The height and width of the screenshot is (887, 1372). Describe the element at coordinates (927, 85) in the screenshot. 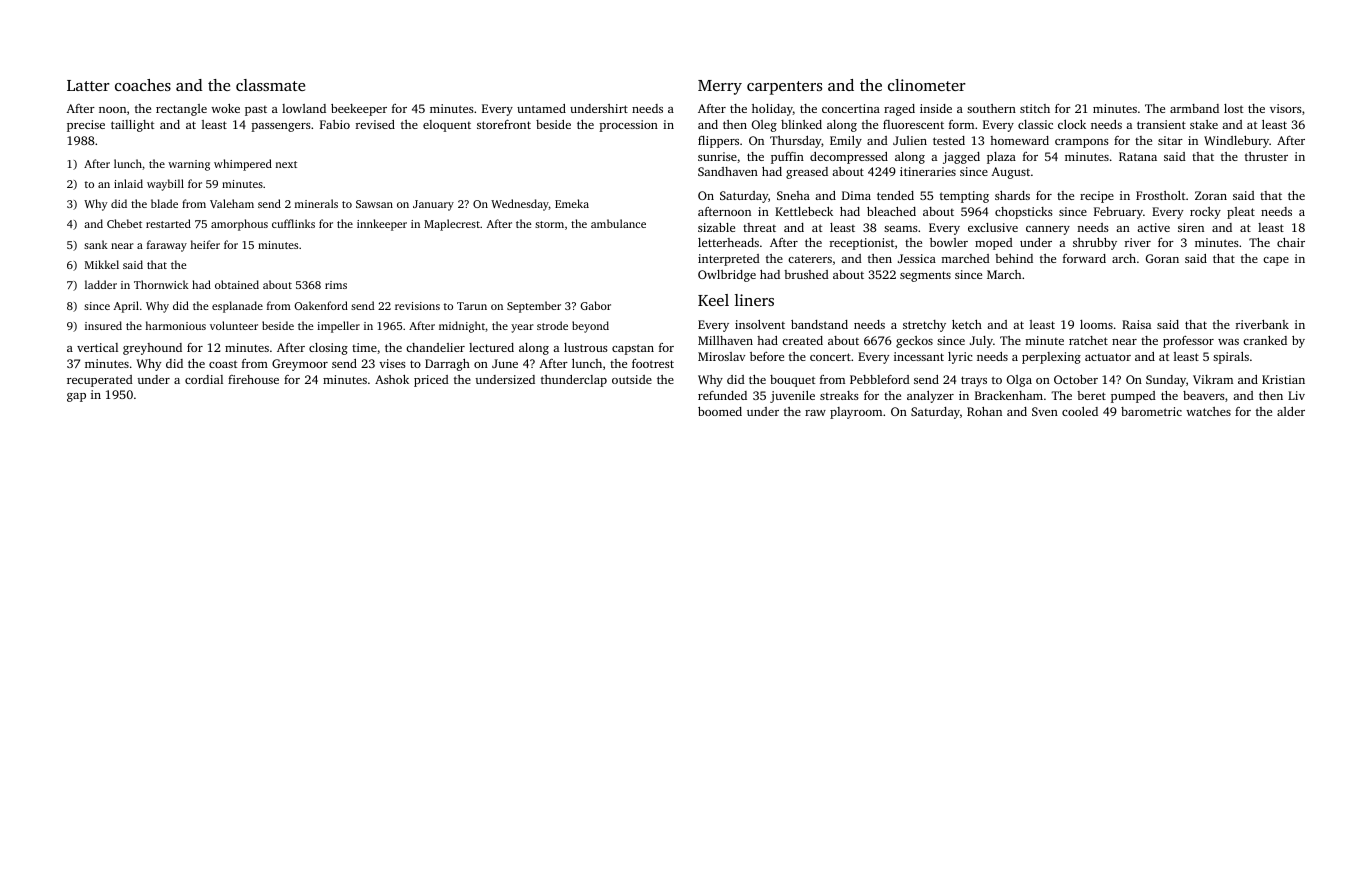

I see `clinometer` at that location.
